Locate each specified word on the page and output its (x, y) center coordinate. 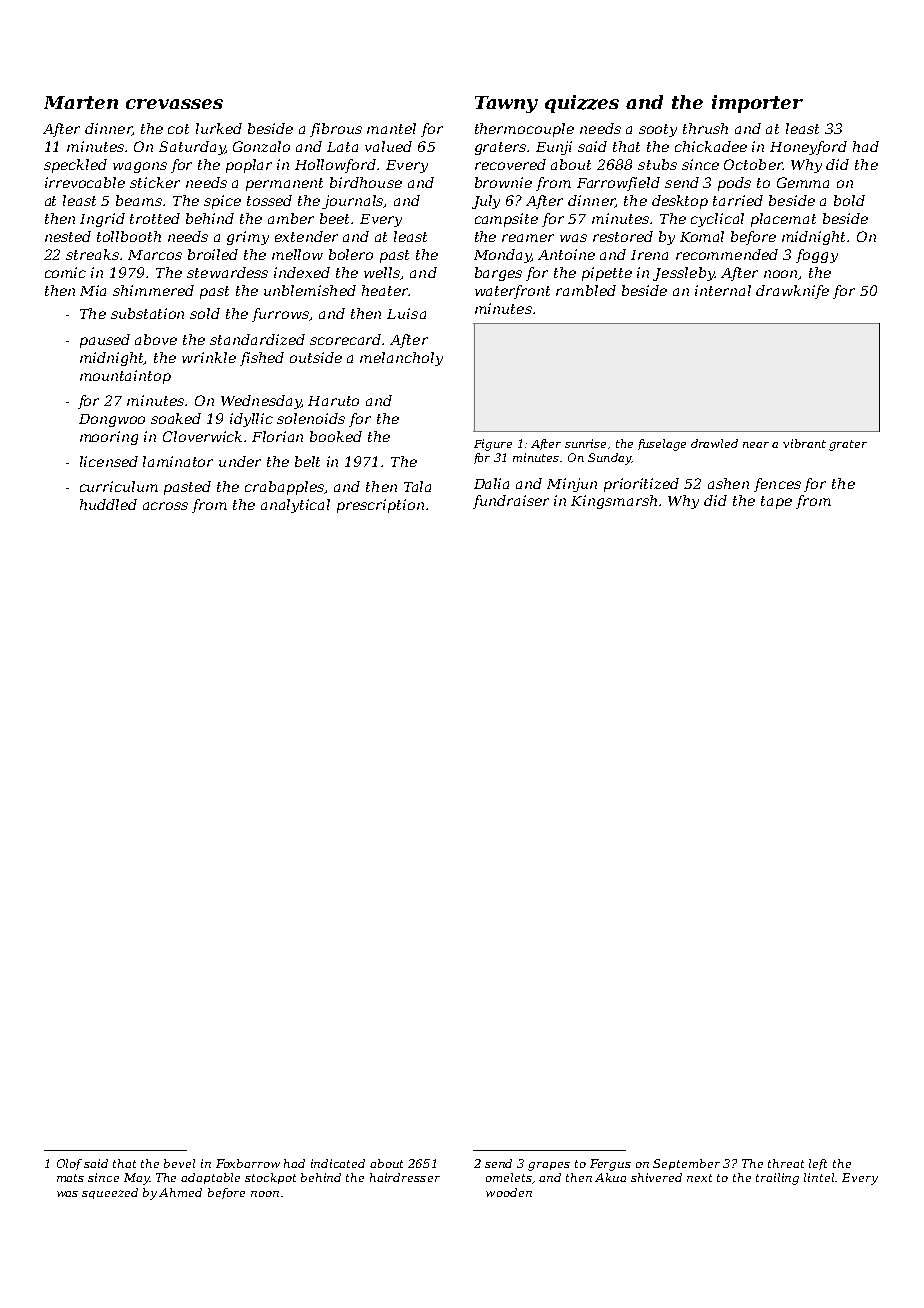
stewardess (227, 272)
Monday (502, 256)
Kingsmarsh (614, 502)
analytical (295, 506)
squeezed (110, 1193)
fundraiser (511, 502)
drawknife (792, 292)
